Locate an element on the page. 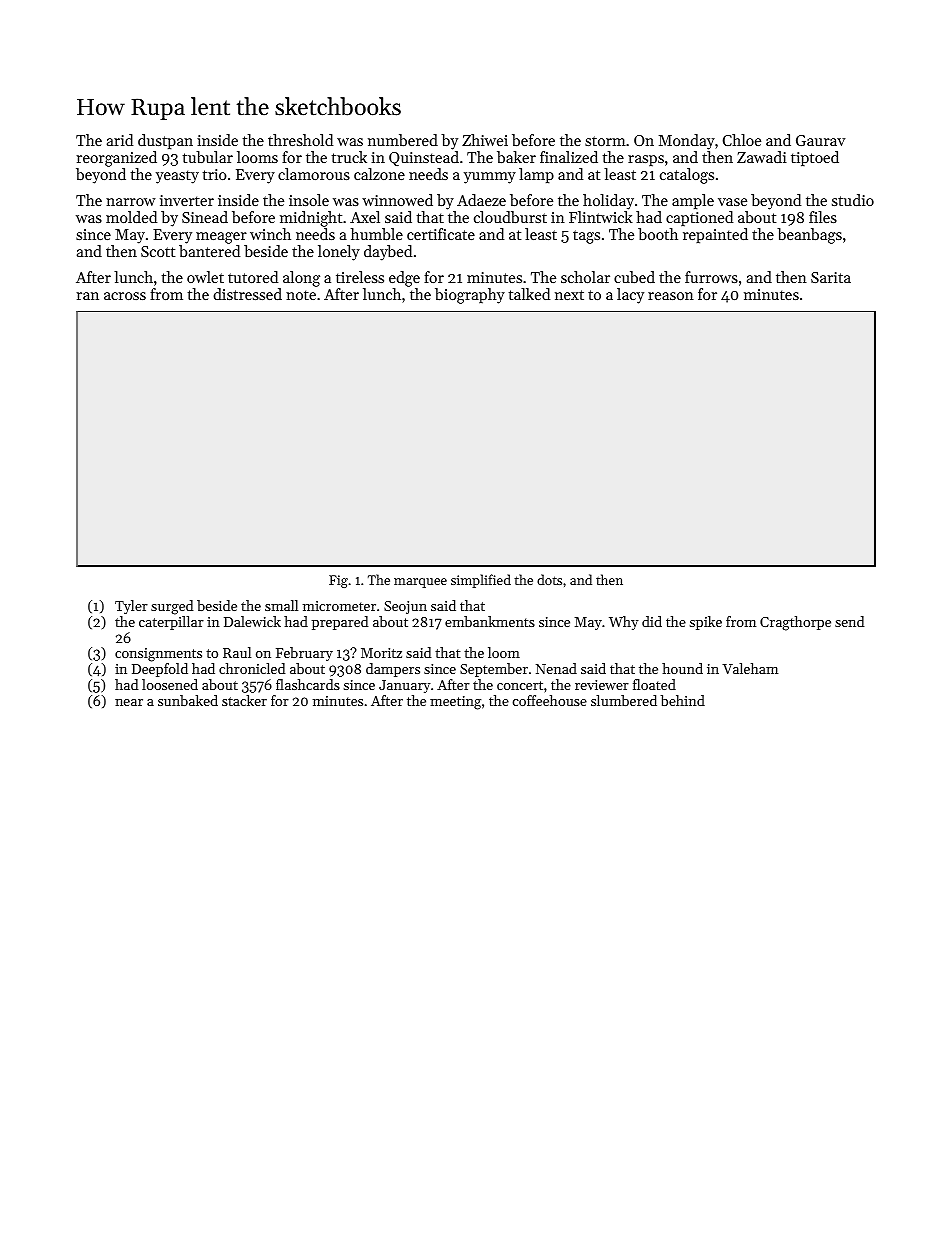 The image size is (952, 1233). Dalewick is located at coordinates (252, 621).
